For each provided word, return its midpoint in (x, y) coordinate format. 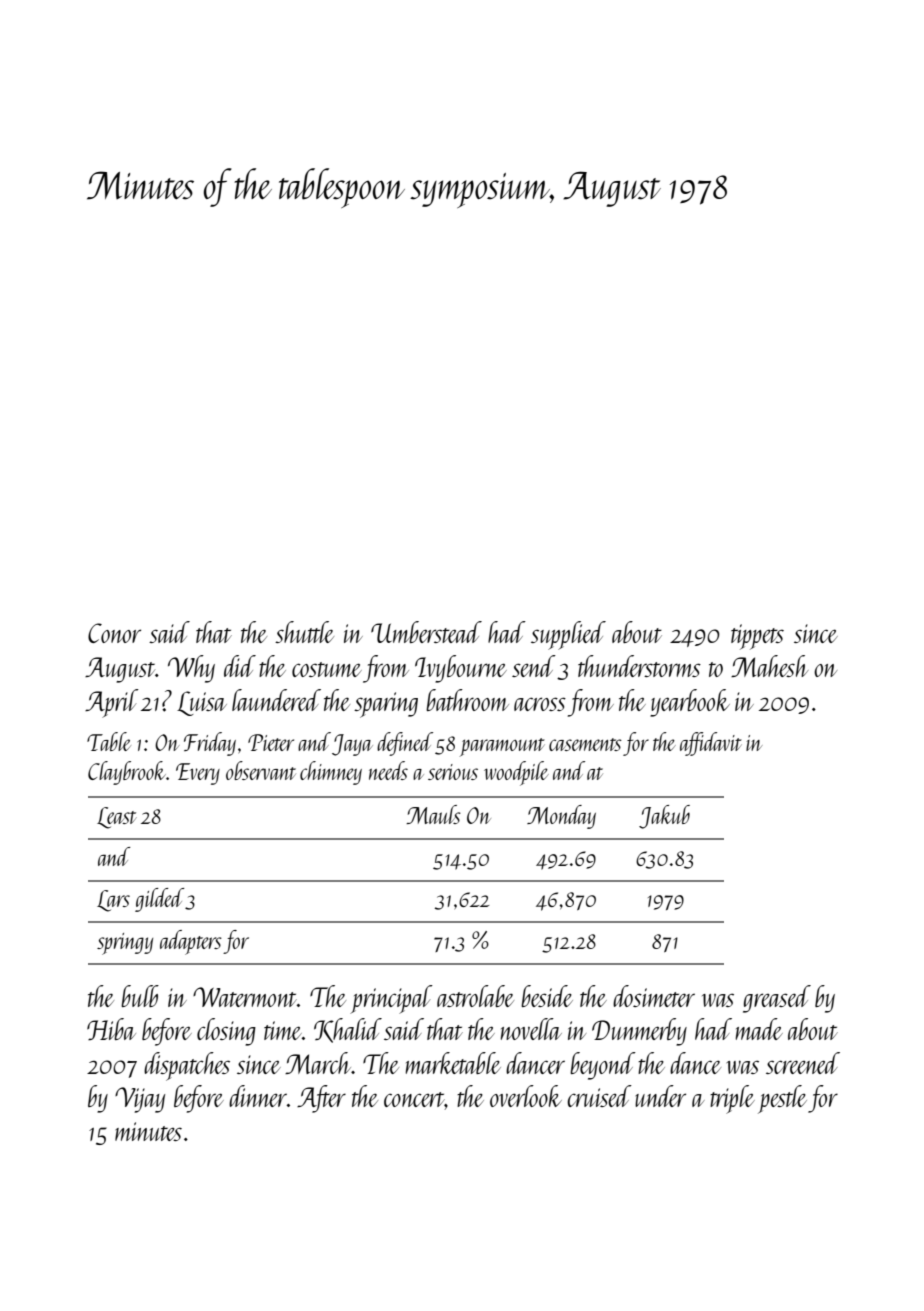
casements (585, 744)
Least (117, 818)
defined (405, 744)
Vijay (140, 1100)
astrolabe (475, 996)
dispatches (187, 1066)
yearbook (690, 703)
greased (777, 999)
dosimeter (654, 996)
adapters (191, 942)
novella (531, 1029)
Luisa (202, 703)
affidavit (710, 744)
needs (388, 770)
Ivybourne (461, 669)
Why (191, 669)
